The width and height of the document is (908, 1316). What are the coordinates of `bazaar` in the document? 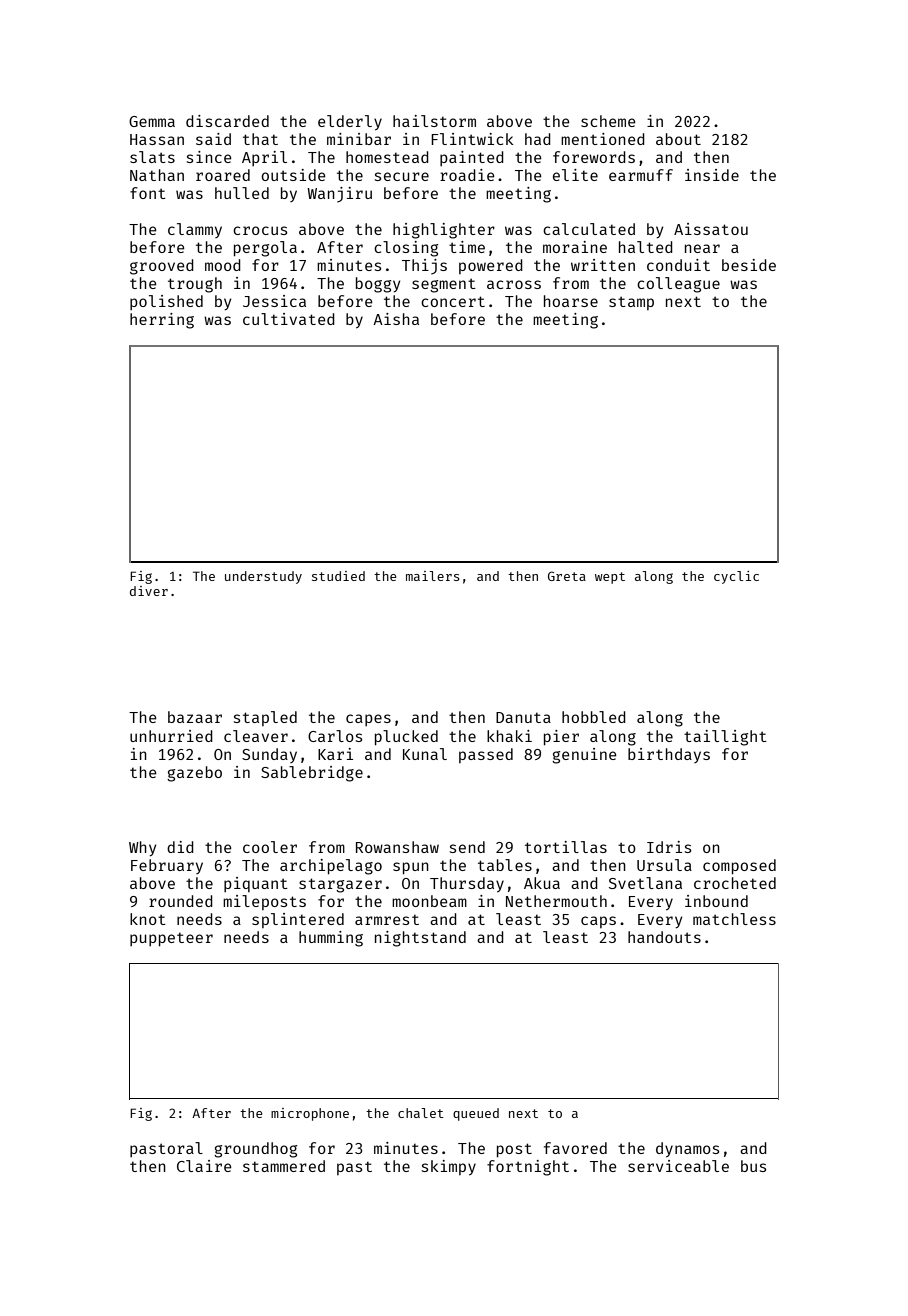 It's located at (195, 717).
